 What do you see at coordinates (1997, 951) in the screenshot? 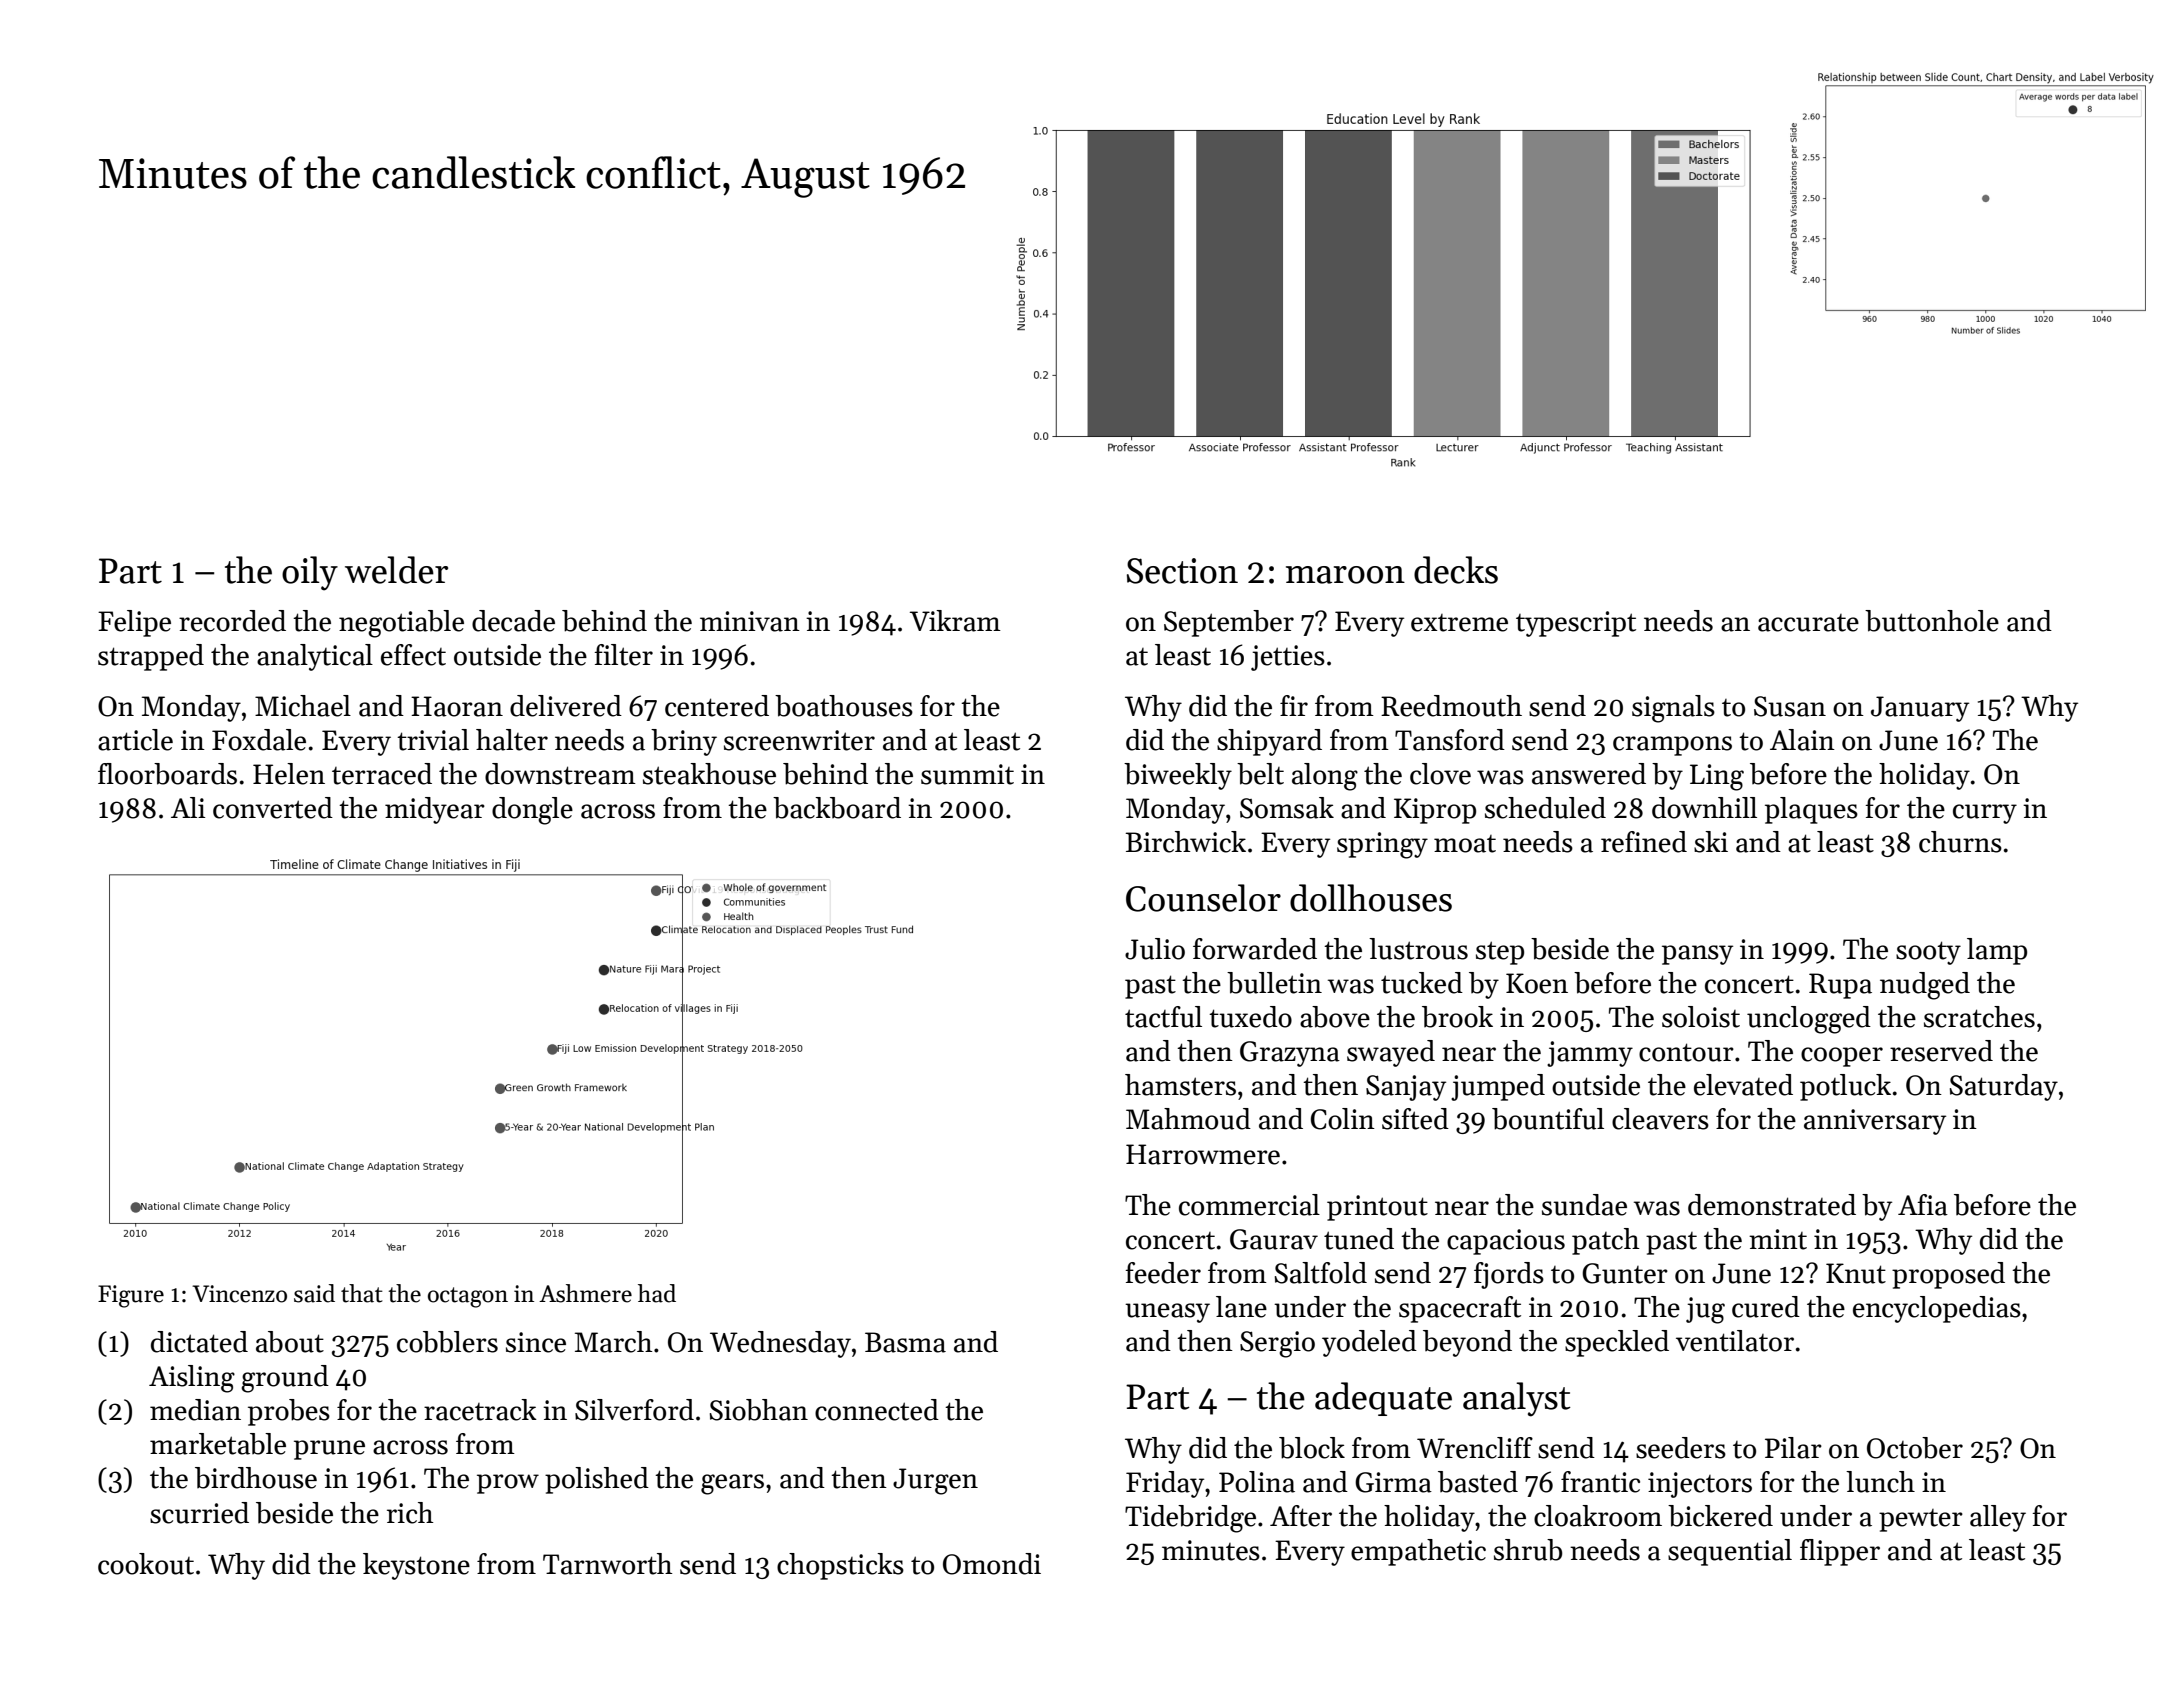
I see `lamp` at bounding box center [1997, 951].
